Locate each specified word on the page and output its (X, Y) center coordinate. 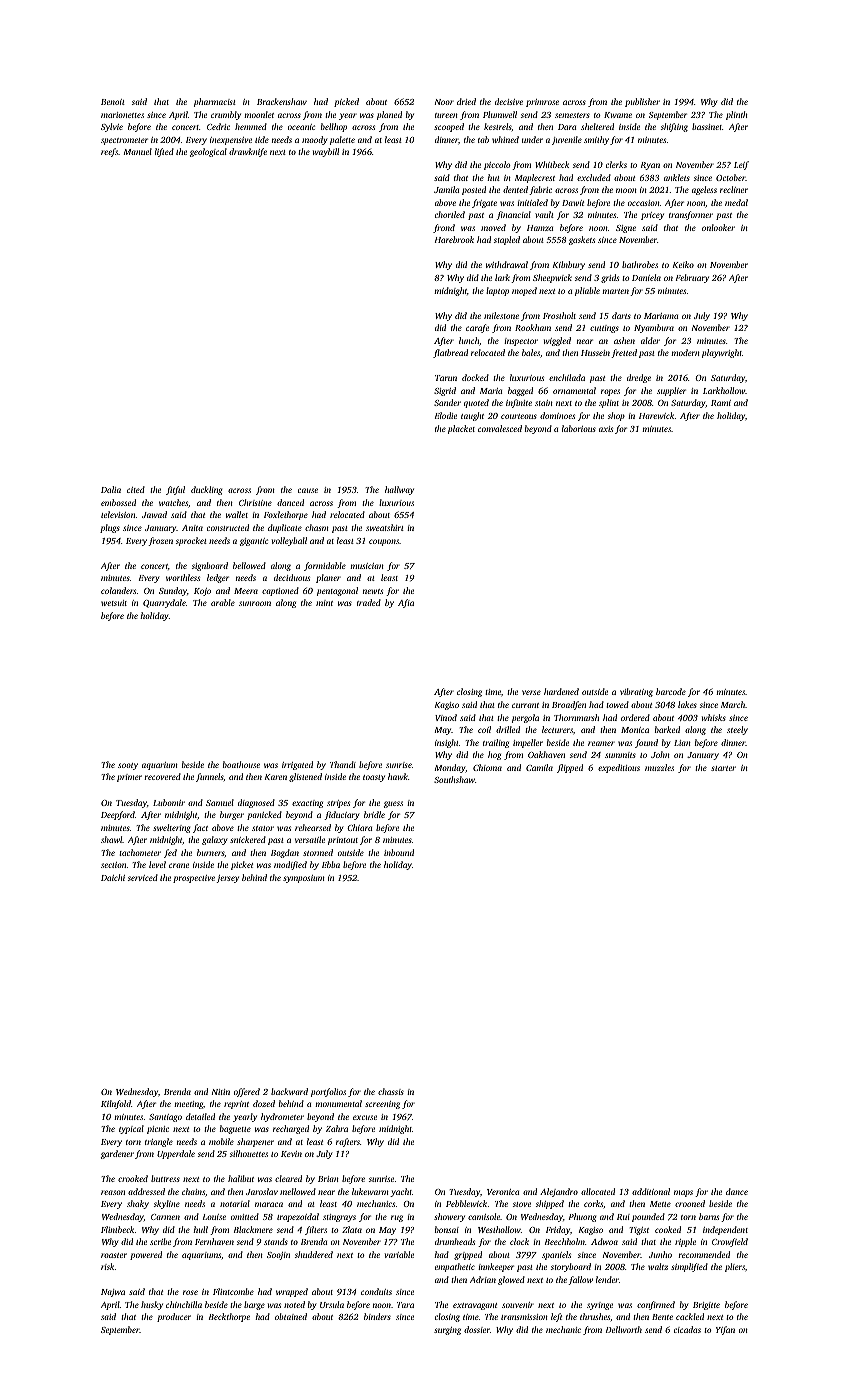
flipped (570, 768)
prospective (194, 879)
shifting (674, 127)
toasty (374, 778)
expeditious (619, 768)
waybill (326, 152)
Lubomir (169, 802)
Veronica (503, 1192)
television (118, 514)
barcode (671, 691)
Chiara (359, 827)
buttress (165, 1178)
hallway (399, 490)
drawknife (248, 152)
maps (683, 1193)
